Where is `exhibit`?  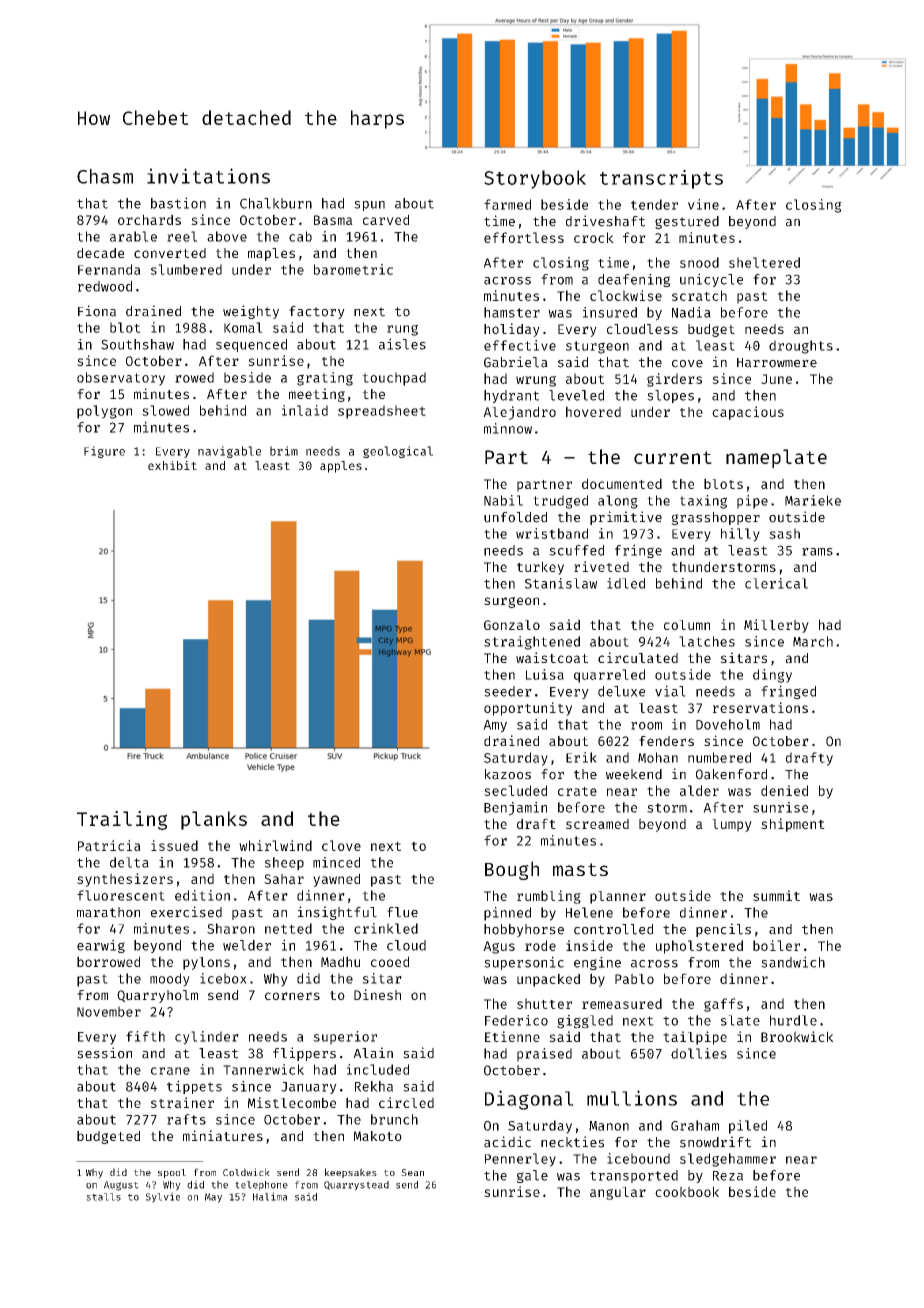 exhibit is located at coordinates (172, 465).
